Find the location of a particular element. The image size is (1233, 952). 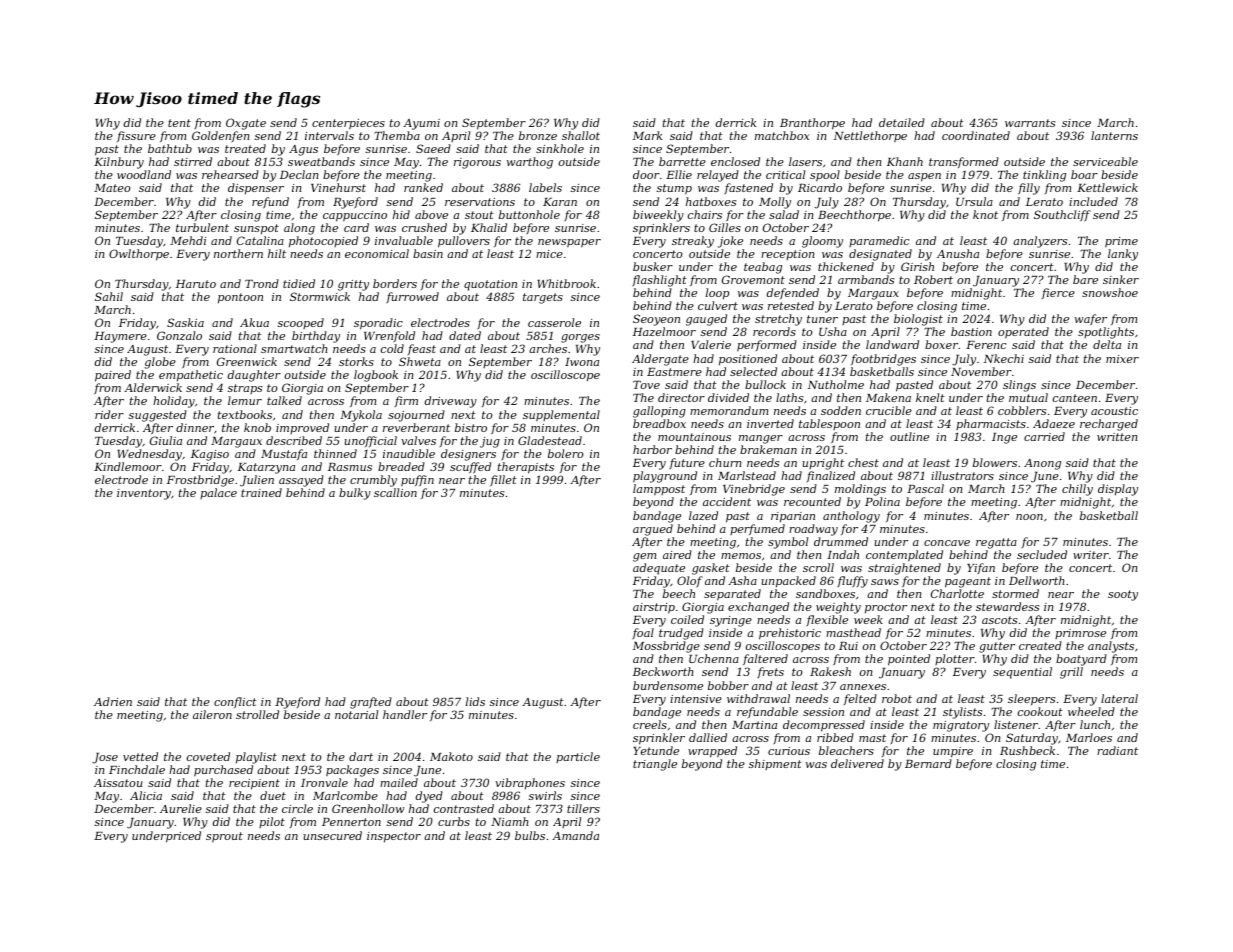

sprout is located at coordinates (224, 837).
